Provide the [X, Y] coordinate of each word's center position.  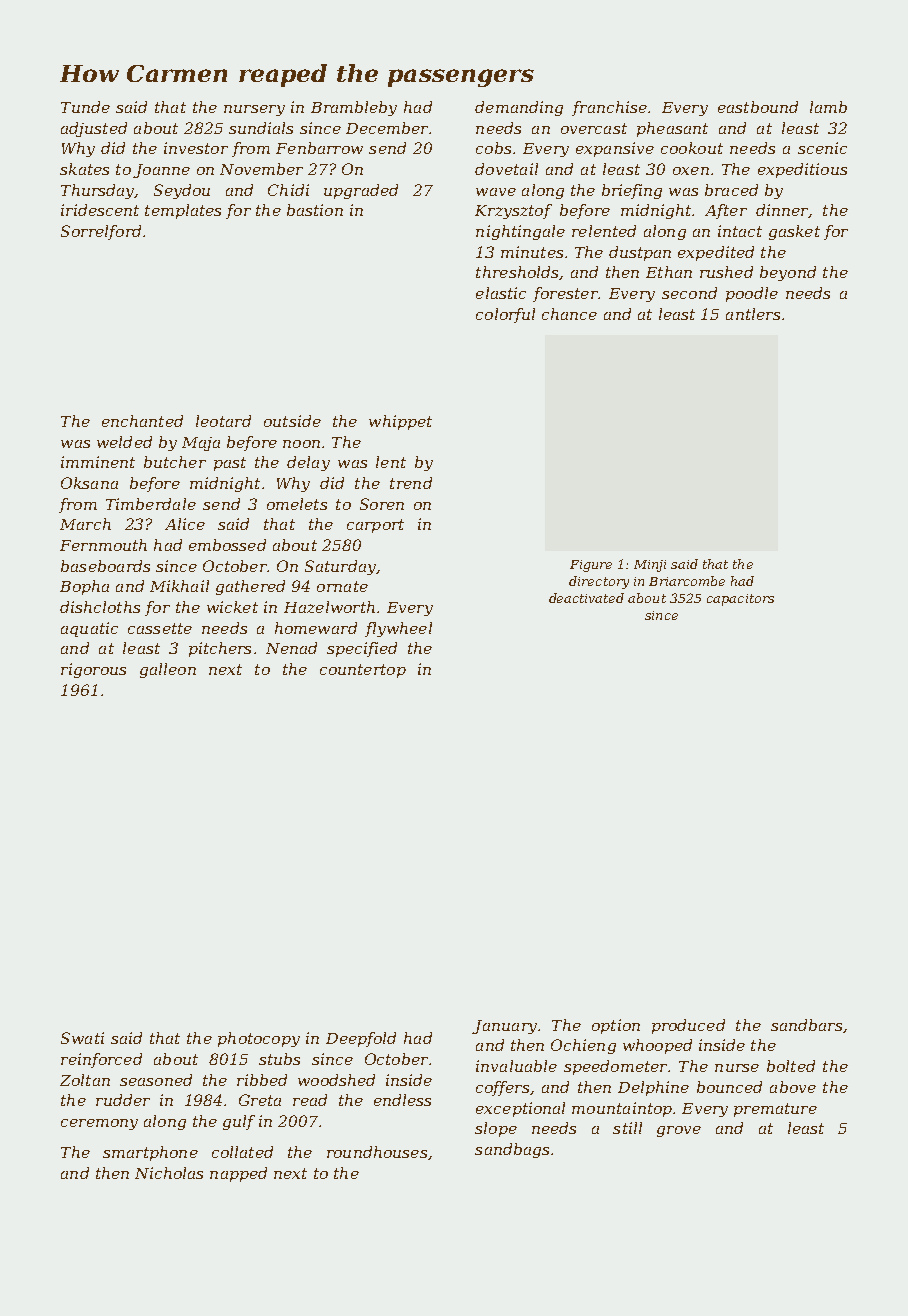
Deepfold [361, 1039]
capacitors [740, 600]
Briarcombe [687, 581]
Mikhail [179, 586]
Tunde [85, 107]
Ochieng [583, 1046]
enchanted [142, 421]
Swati [82, 1038]
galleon [168, 670]
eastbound [758, 107]
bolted [791, 1066]
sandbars [806, 1025]
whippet [400, 422]
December [387, 128]
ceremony [99, 1124]
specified [362, 649]
